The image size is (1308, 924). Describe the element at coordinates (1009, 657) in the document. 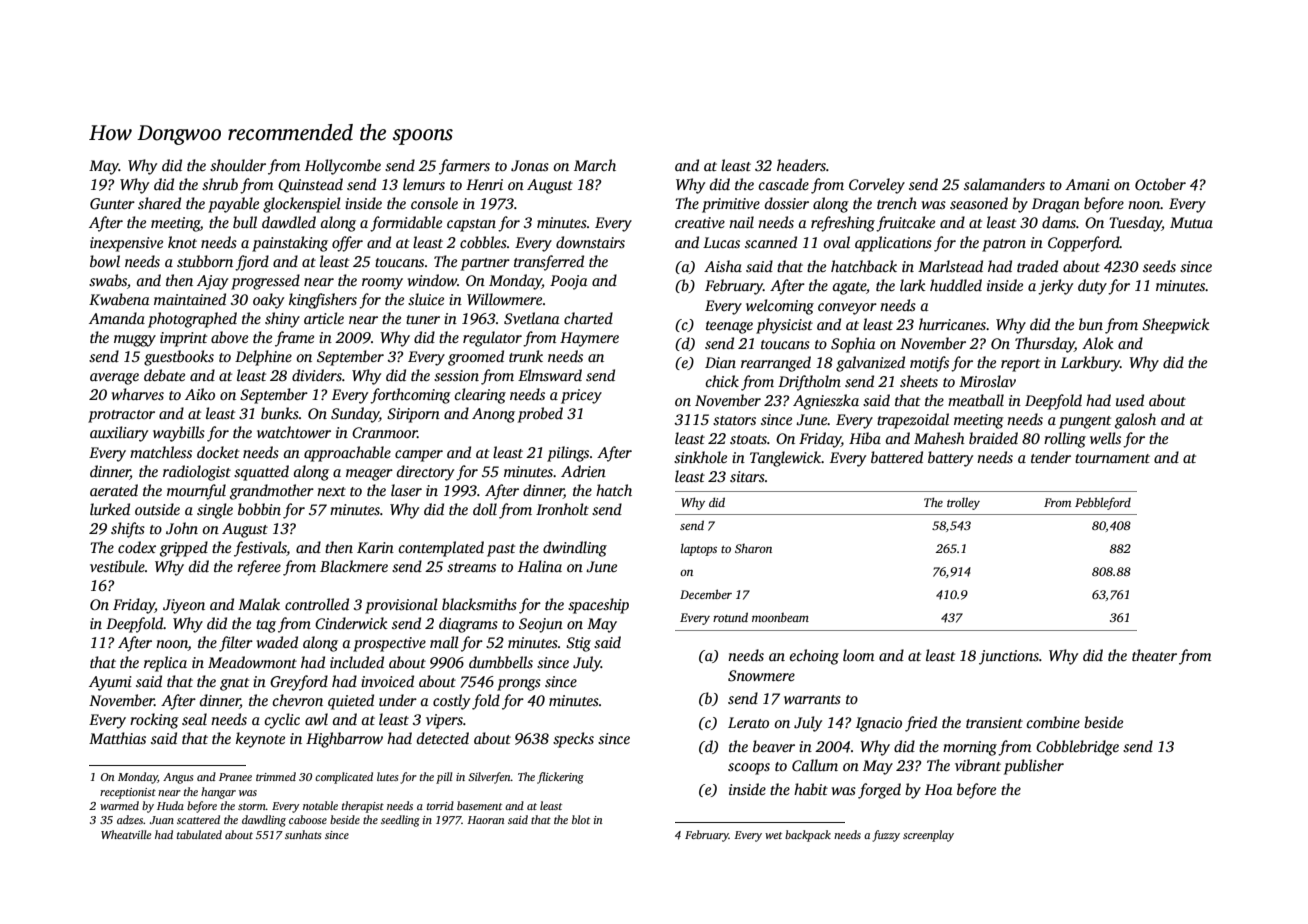

I see `junctions` at that location.
